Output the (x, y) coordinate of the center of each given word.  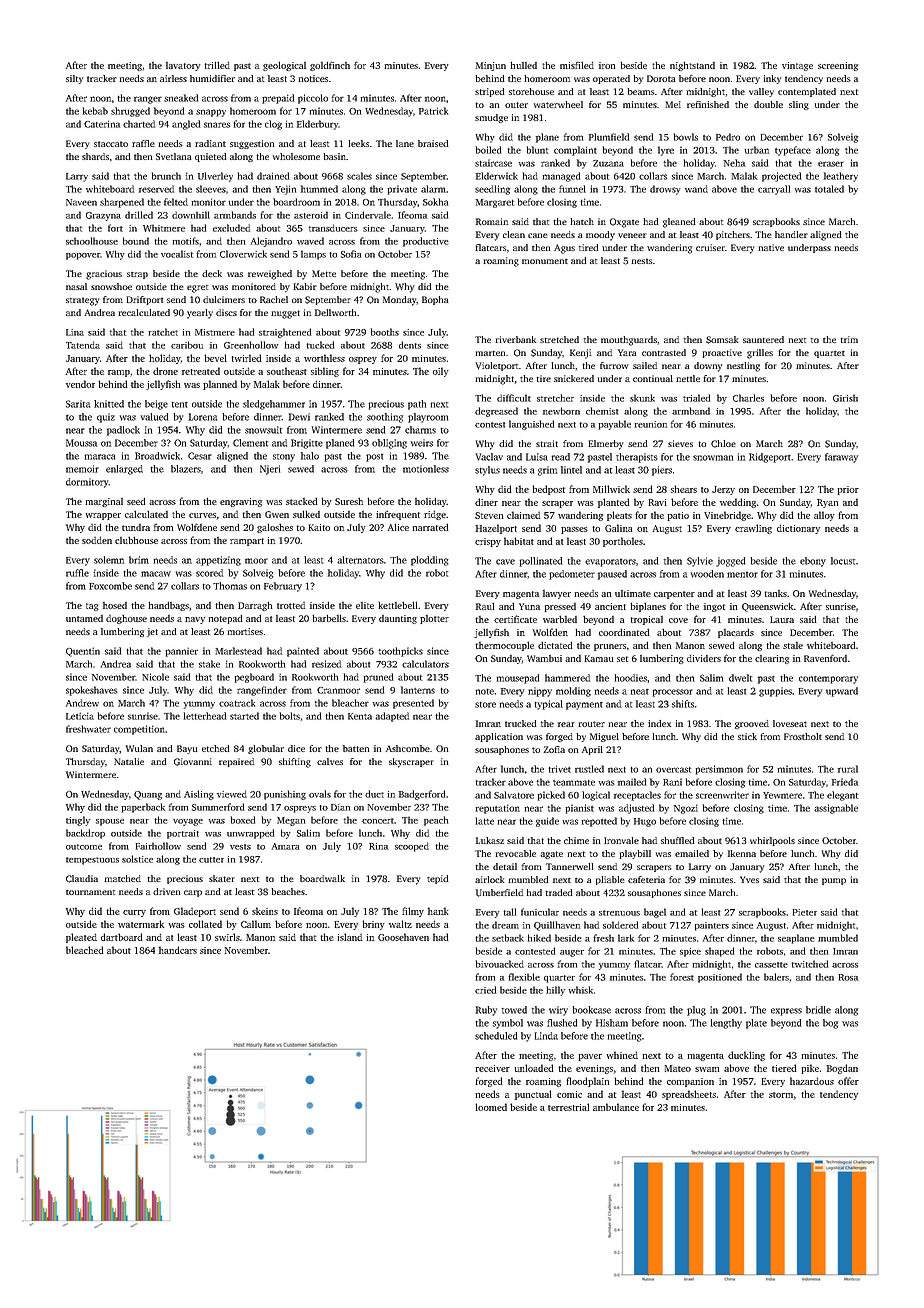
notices (313, 78)
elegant (842, 796)
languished (531, 425)
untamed (84, 618)
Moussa (81, 443)
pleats (619, 516)
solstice (137, 859)
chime (576, 840)
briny (373, 925)
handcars (178, 950)
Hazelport (496, 529)
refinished (708, 104)
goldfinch (330, 66)
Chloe (723, 444)
